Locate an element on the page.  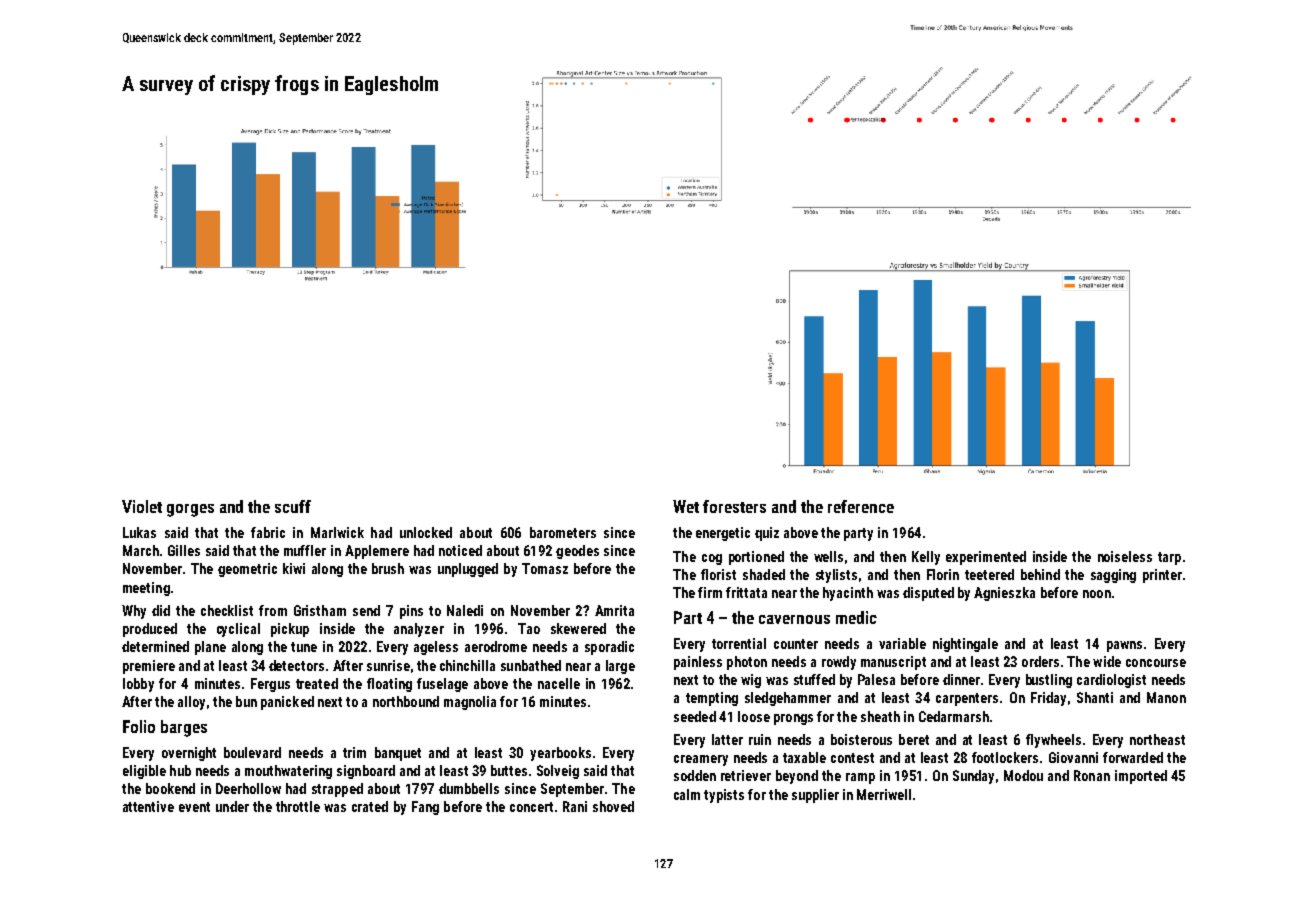
Tao is located at coordinates (529, 628).
